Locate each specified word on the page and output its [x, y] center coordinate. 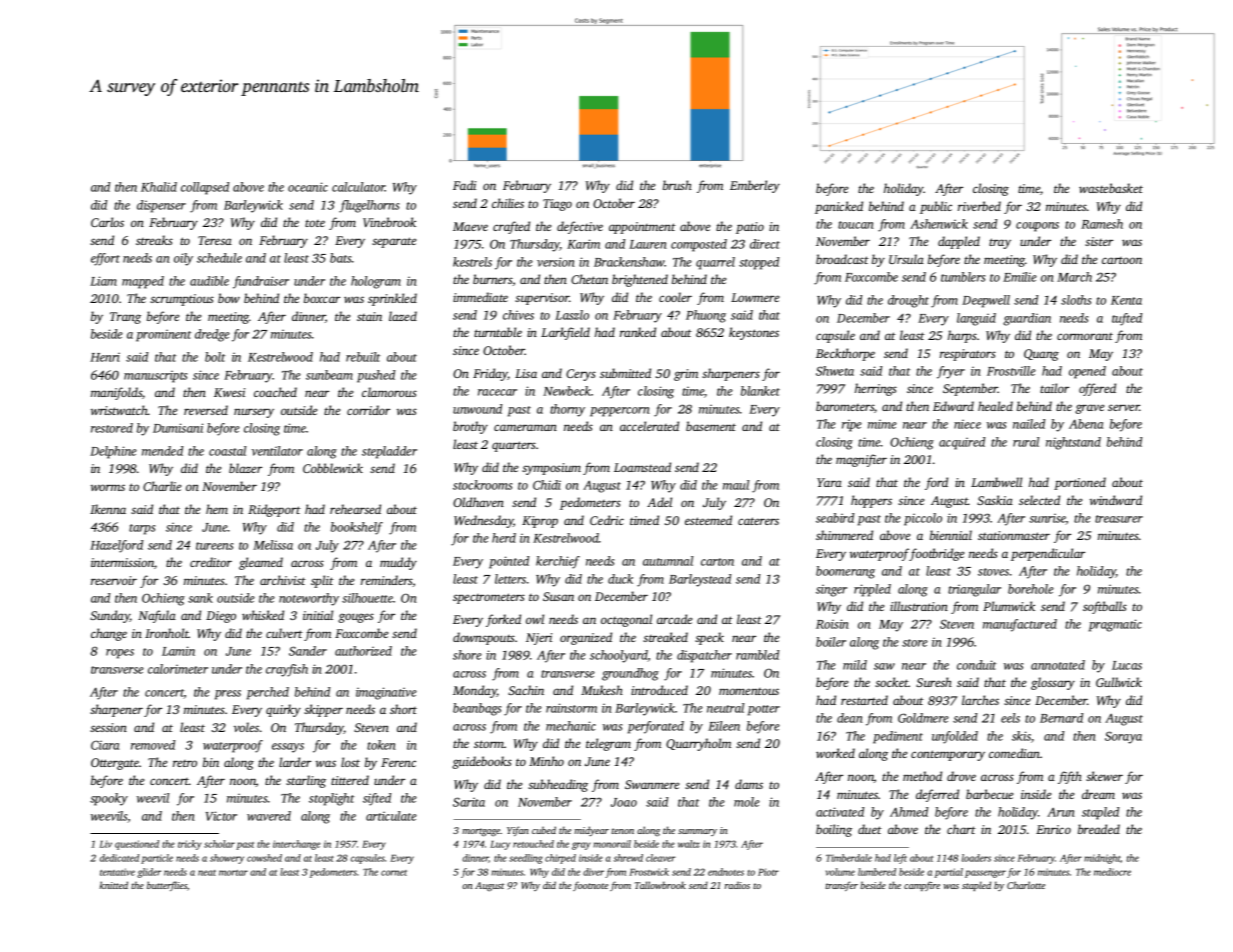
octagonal [626, 620]
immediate [480, 297]
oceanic [308, 187]
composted [699, 245]
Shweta [835, 371]
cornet [394, 873]
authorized [363, 651]
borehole [1031, 589]
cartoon [1122, 260]
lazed [403, 316]
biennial [951, 535]
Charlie [162, 486]
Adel [659, 502]
